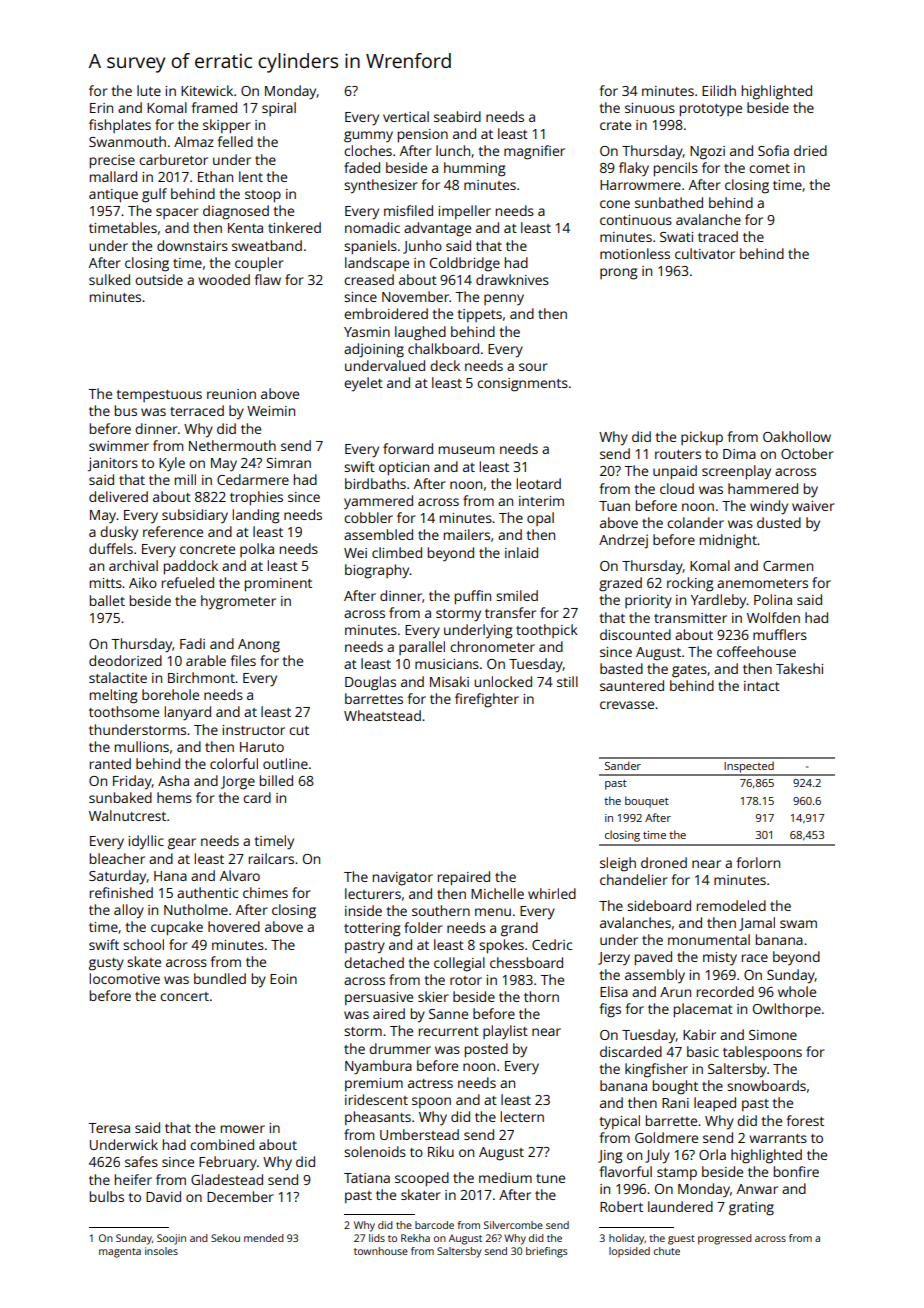 The height and width of the image is (1308, 924). I want to click on fishplates, so click(120, 126).
